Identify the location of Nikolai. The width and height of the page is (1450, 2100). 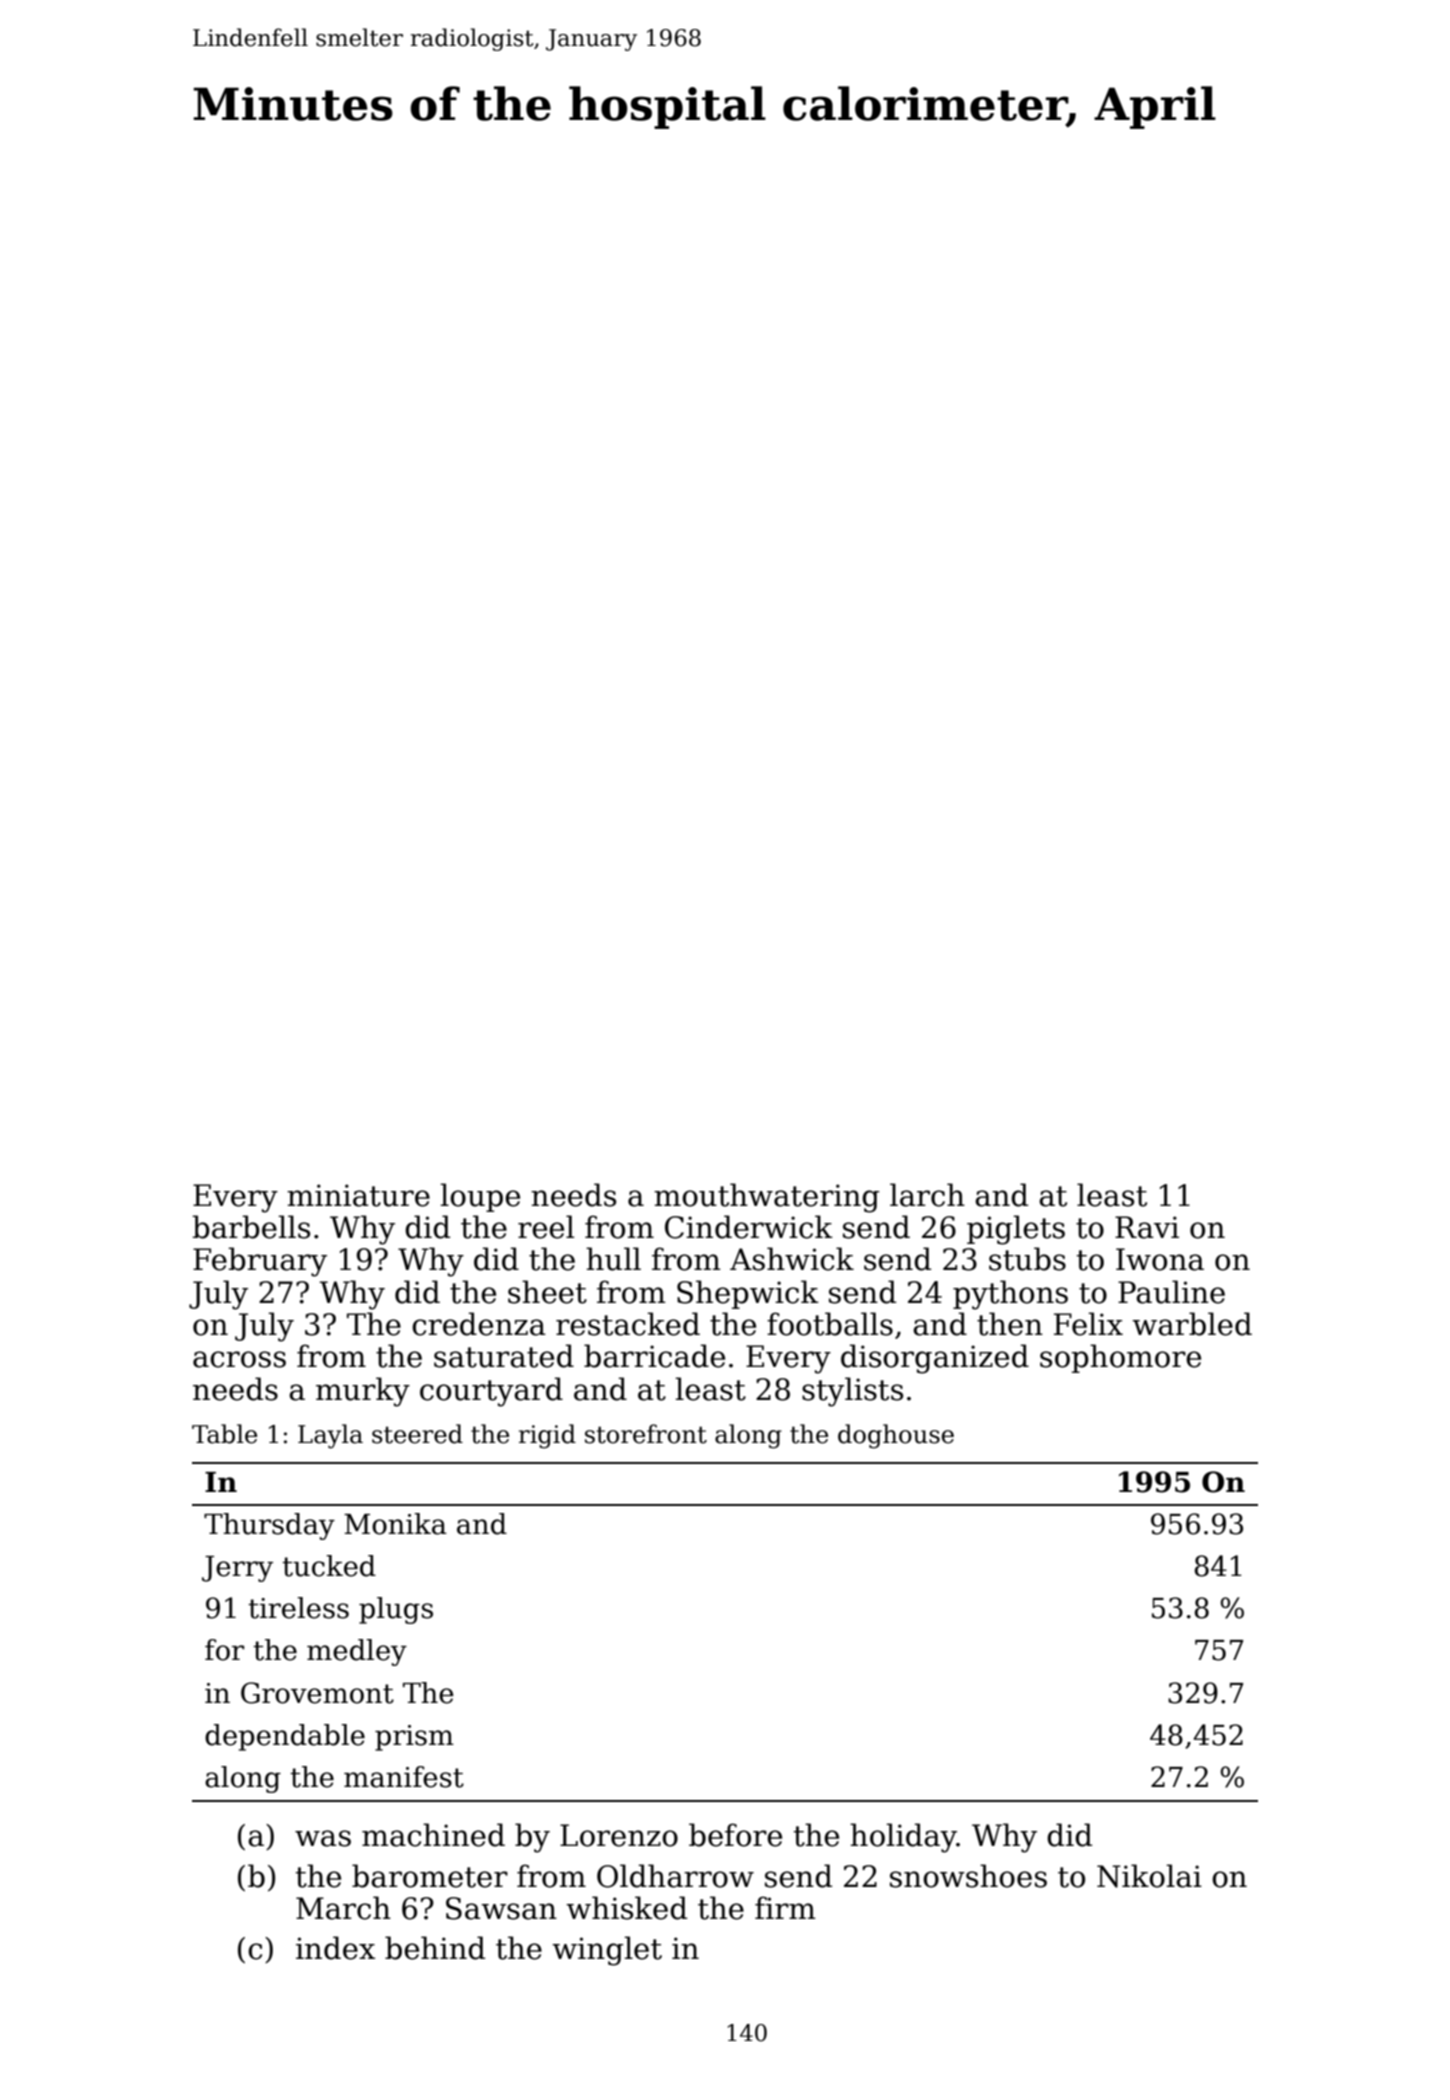
(1149, 1876).
